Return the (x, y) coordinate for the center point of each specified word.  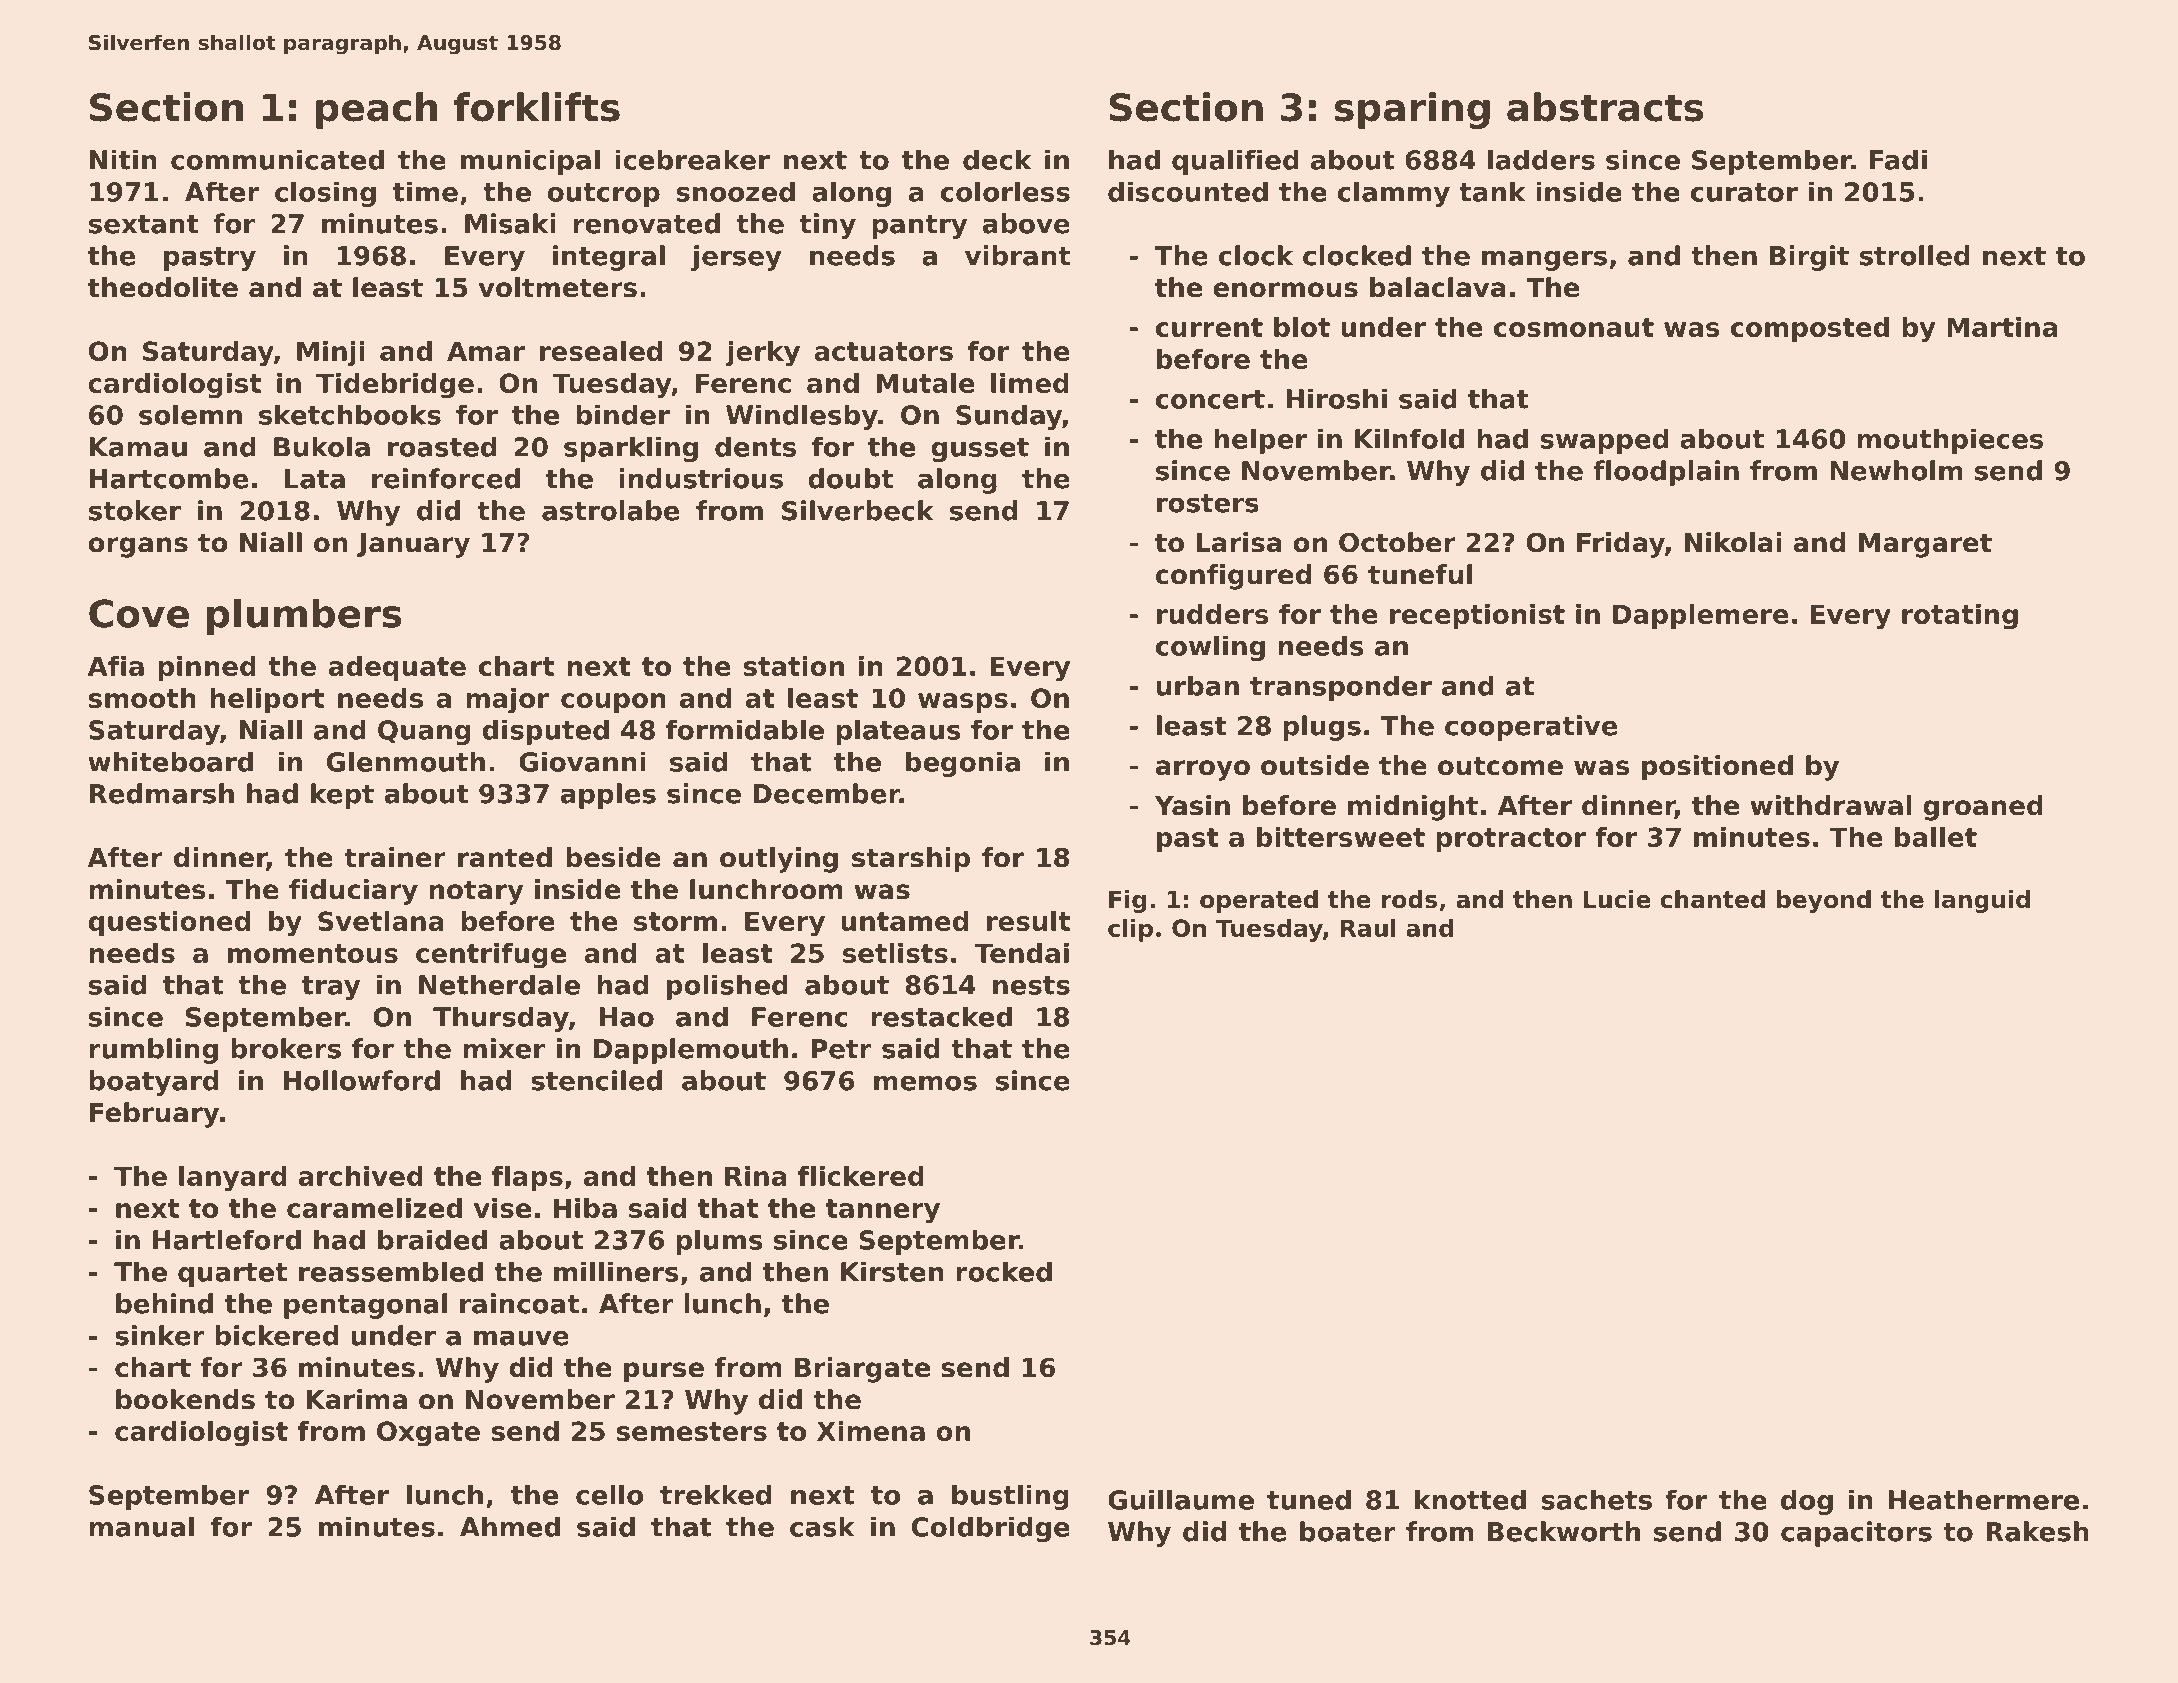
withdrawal (1831, 805)
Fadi (1898, 159)
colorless (1005, 191)
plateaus (898, 732)
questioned (169, 923)
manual (141, 1526)
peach (376, 110)
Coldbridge (991, 1529)
